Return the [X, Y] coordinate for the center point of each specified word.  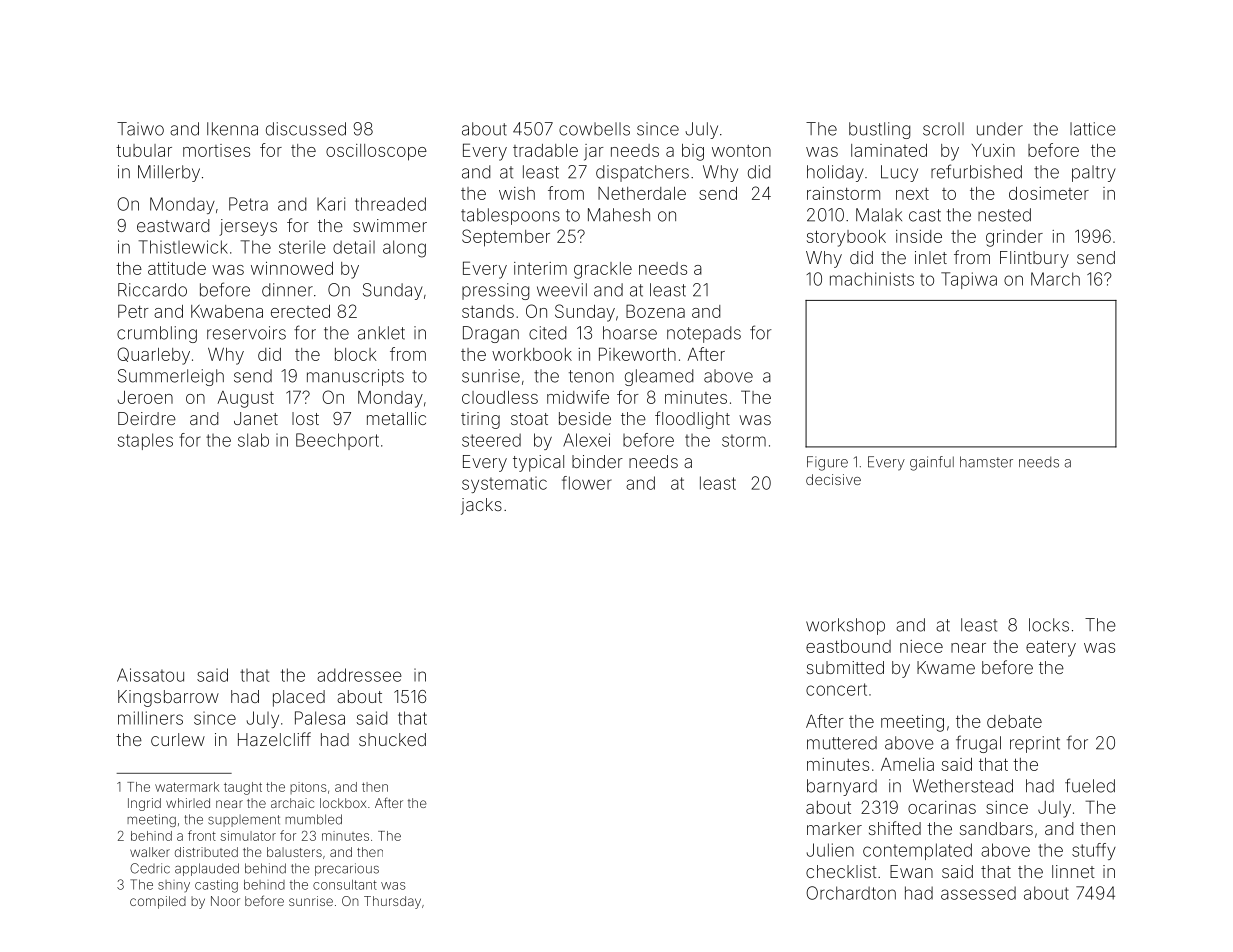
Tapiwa [969, 280]
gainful [932, 463]
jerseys [248, 227]
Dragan [491, 334]
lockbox [343, 803]
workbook [532, 354]
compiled [158, 902]
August [246, 399]
